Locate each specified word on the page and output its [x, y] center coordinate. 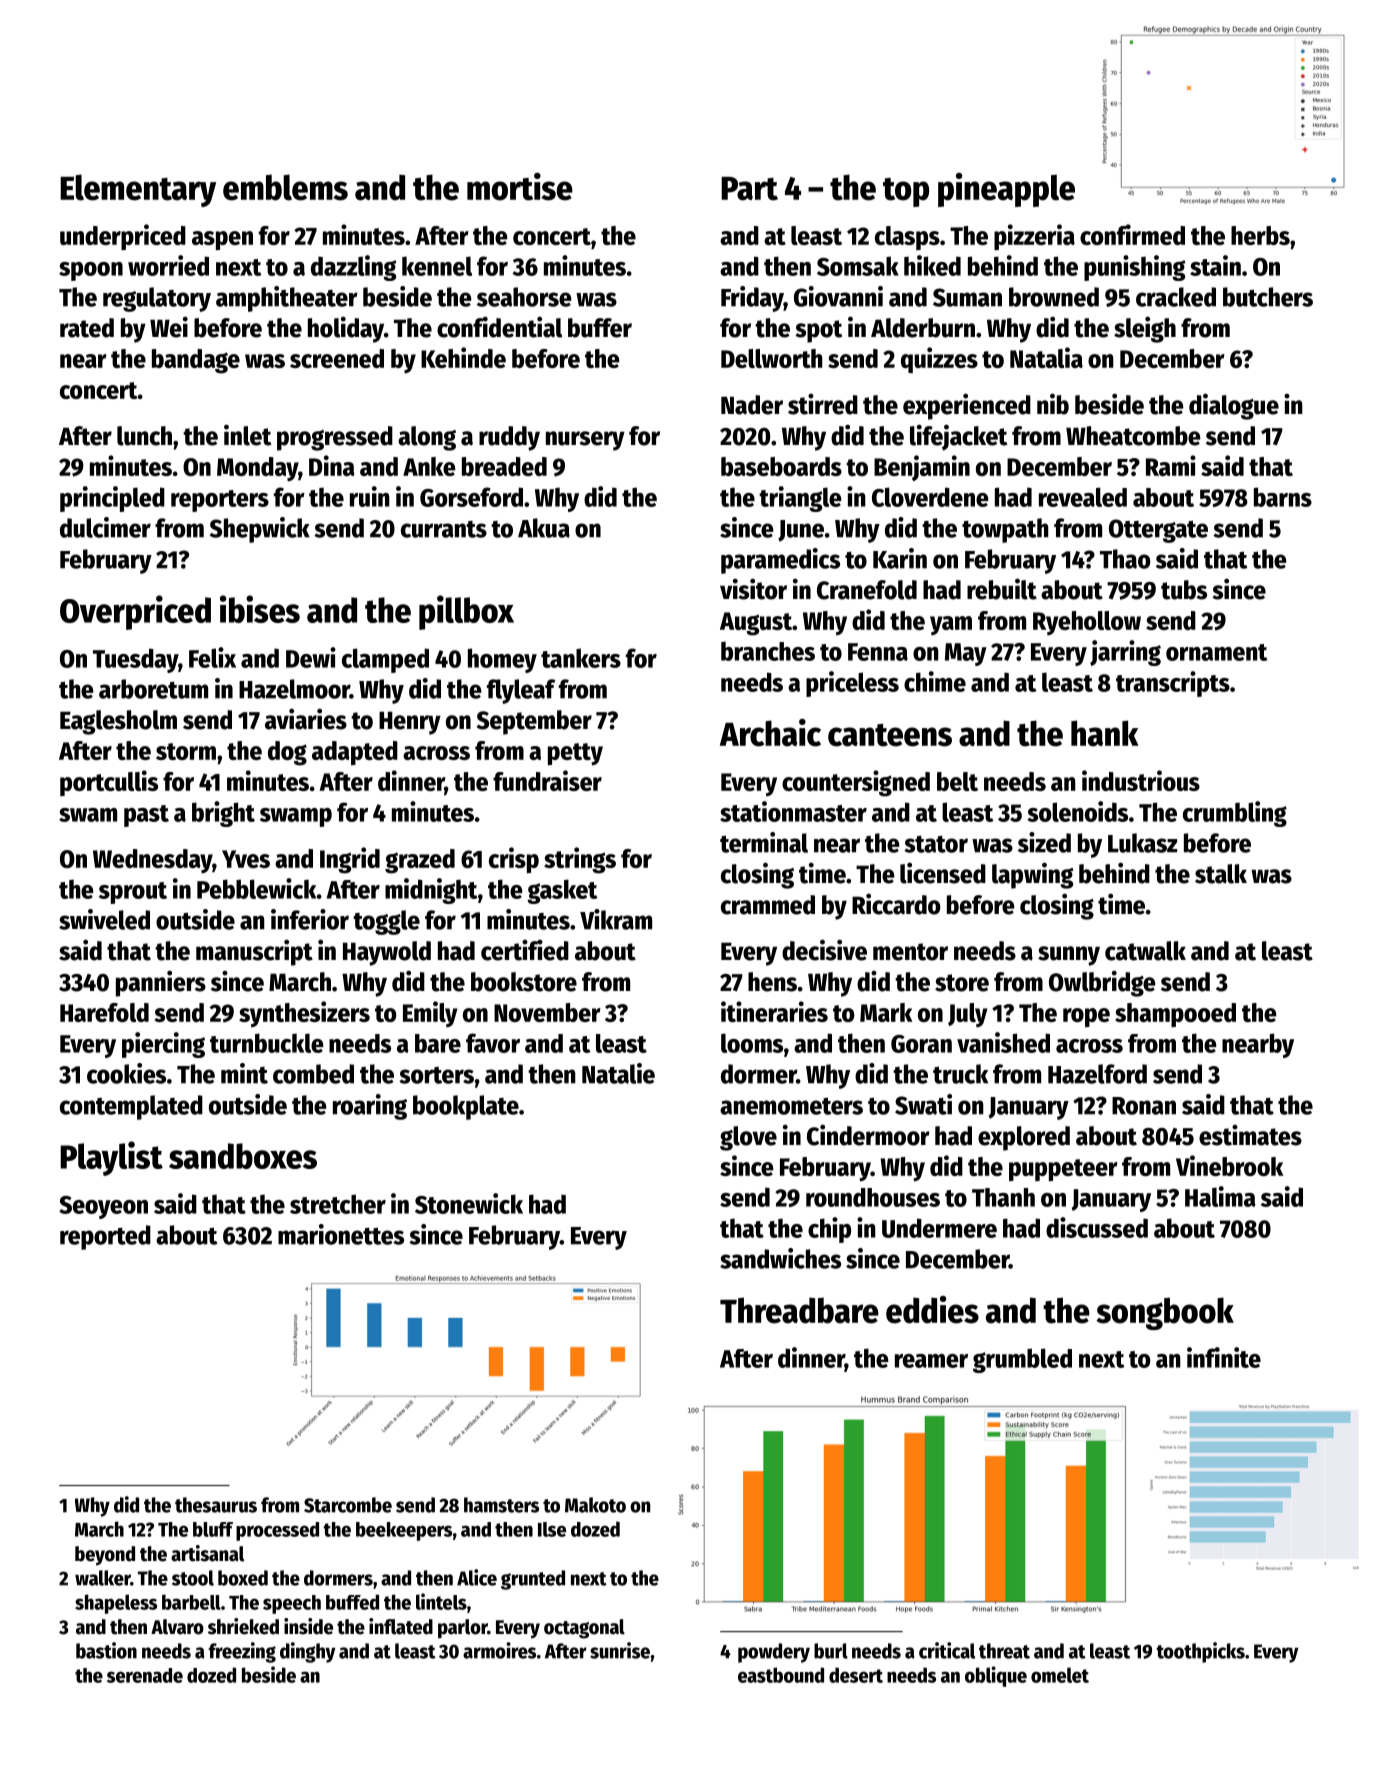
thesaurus [216, 1505]
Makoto [595, 1505]
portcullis [109, 783]
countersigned [856, 783]
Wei [169, 327]
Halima [1220, 1196]
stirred [823, 404]
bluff [213, 1529]
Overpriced [135, 612]
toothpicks [1200, 1652]
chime [935, 681]
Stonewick [469, 1203]
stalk [1221, 874]
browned [1054, 297]
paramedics [780, 561]
